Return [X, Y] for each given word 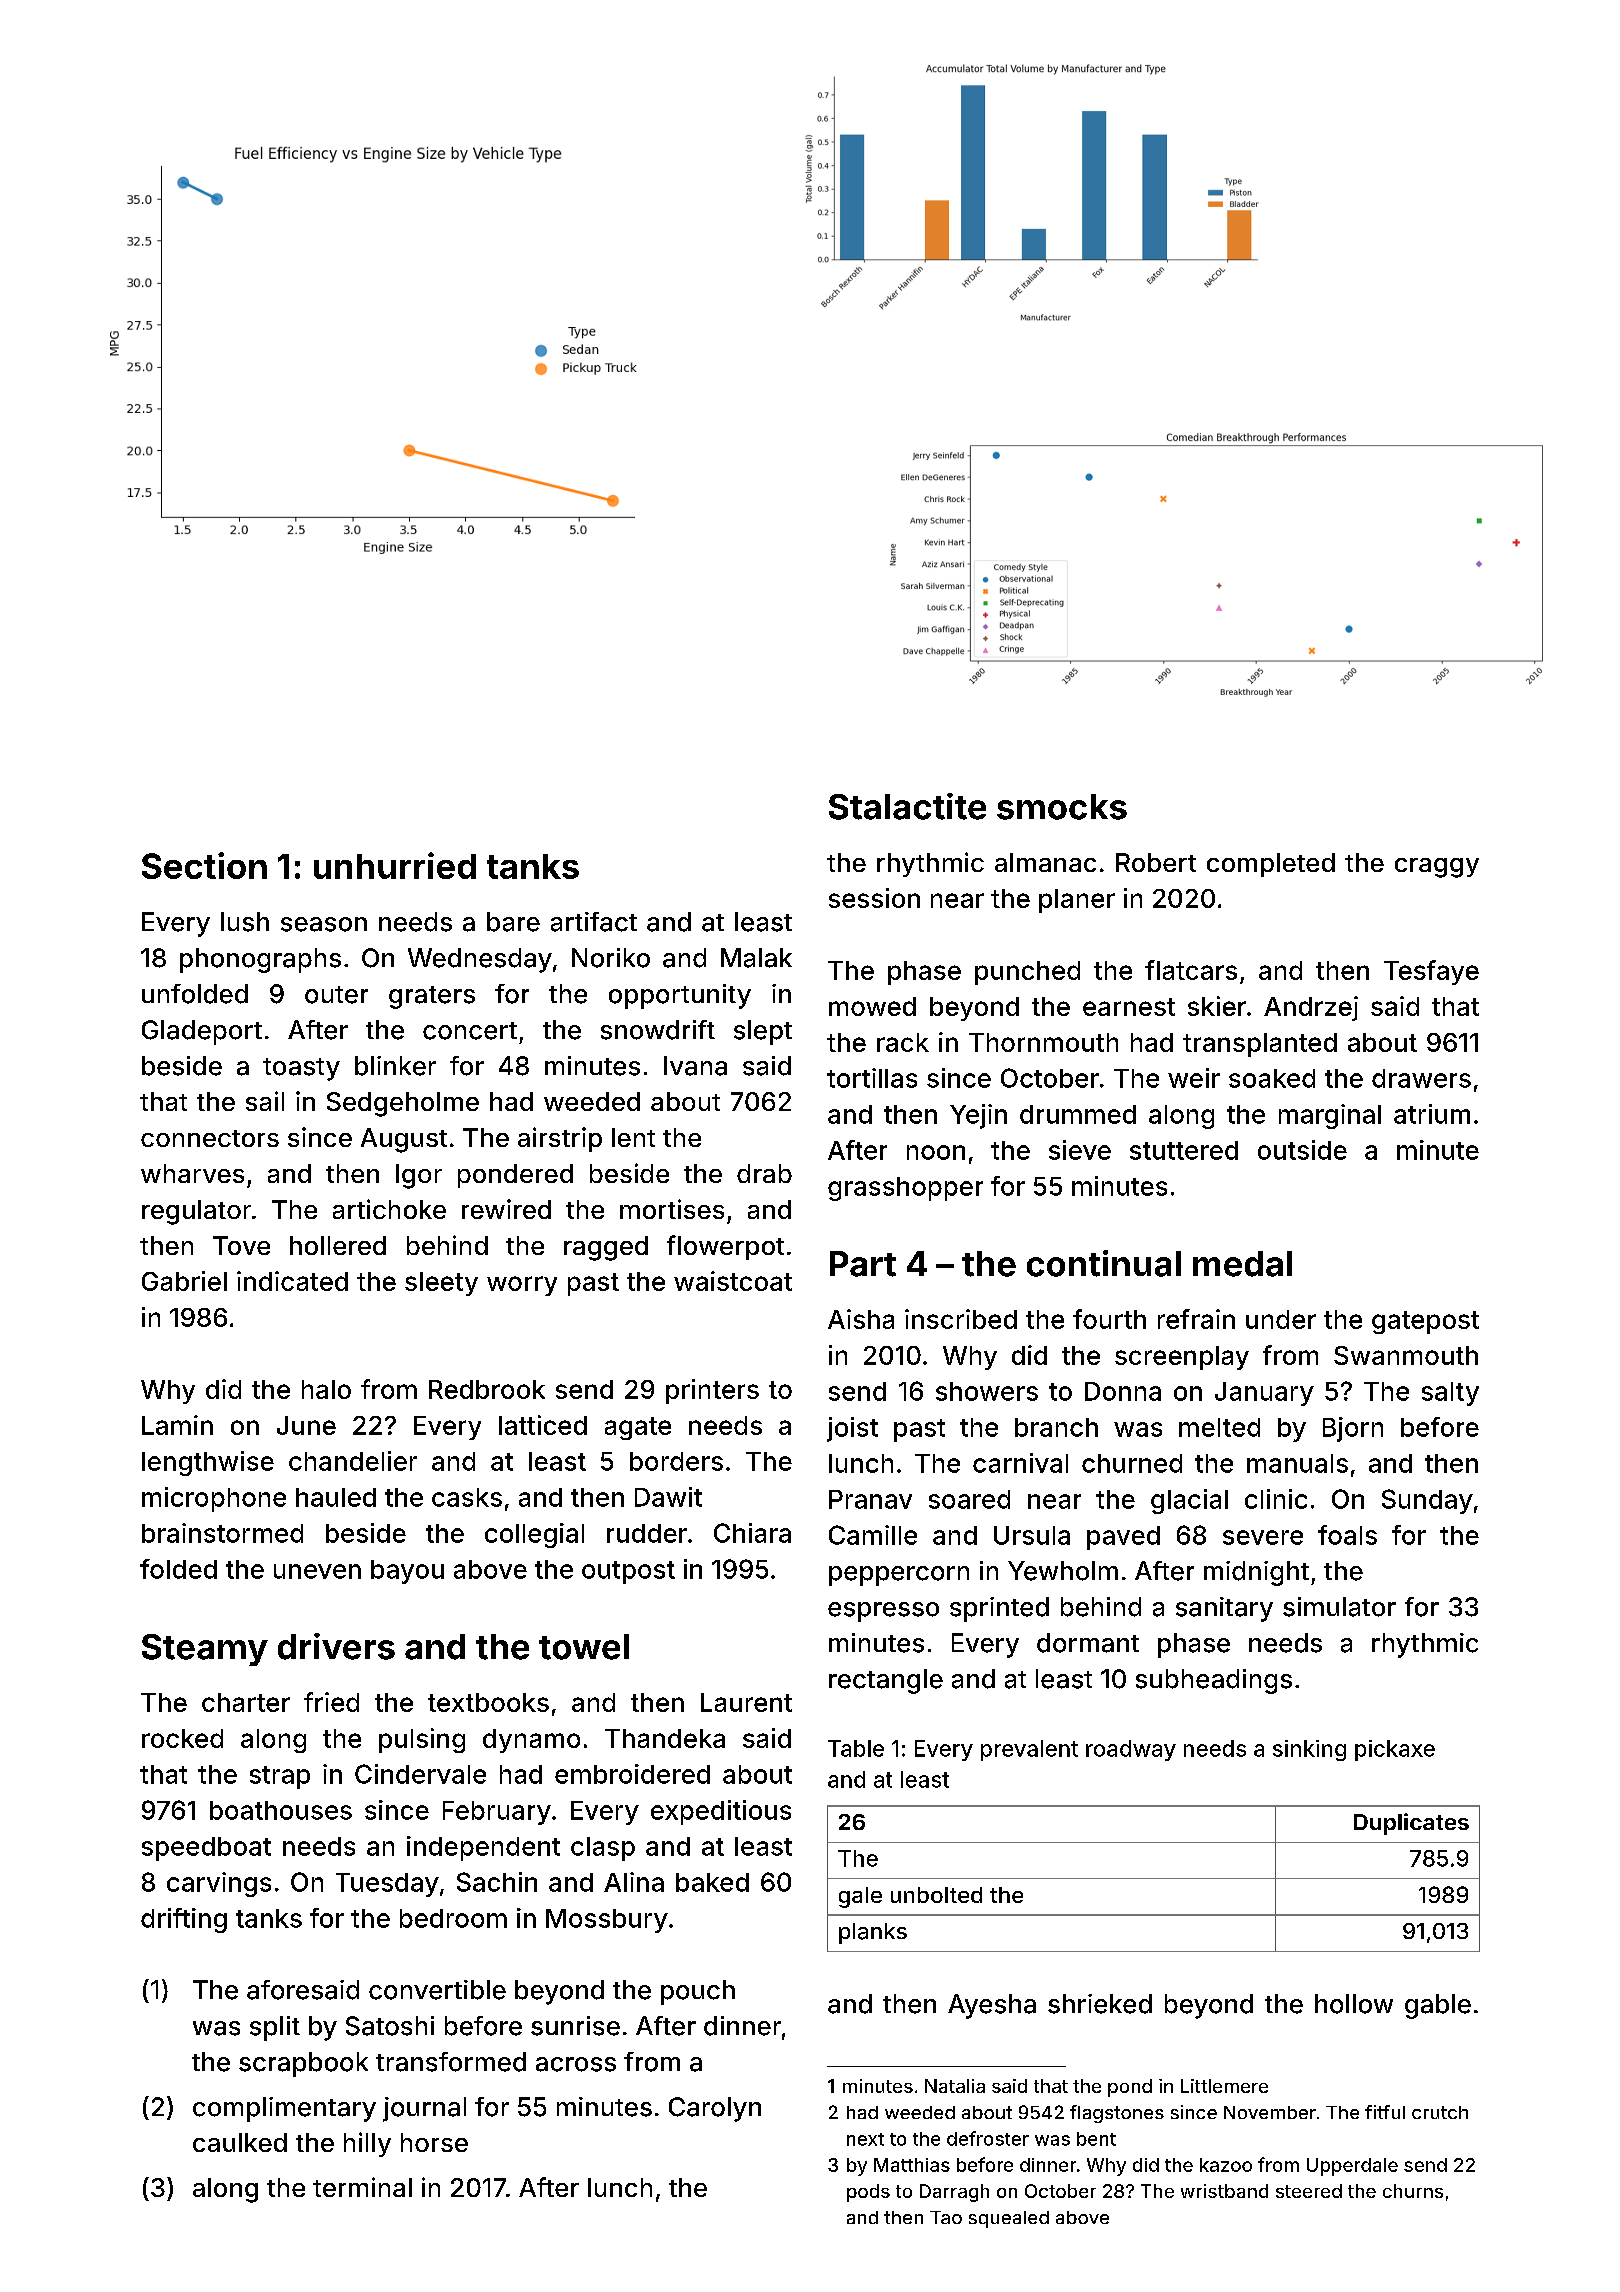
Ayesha [992, 2006]
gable [1438, 2006]
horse [434, 2142]
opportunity [680, 996]
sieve [1080, 1150]
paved [1123, 1538]
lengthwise [208, 1463]
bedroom [453, 1918]
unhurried [395, 865]
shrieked [1100, 2004]
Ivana [695, 1066]
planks [873, 1933]
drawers [1421, 1078]
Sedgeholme [403, 1104]
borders [676, 1461]
